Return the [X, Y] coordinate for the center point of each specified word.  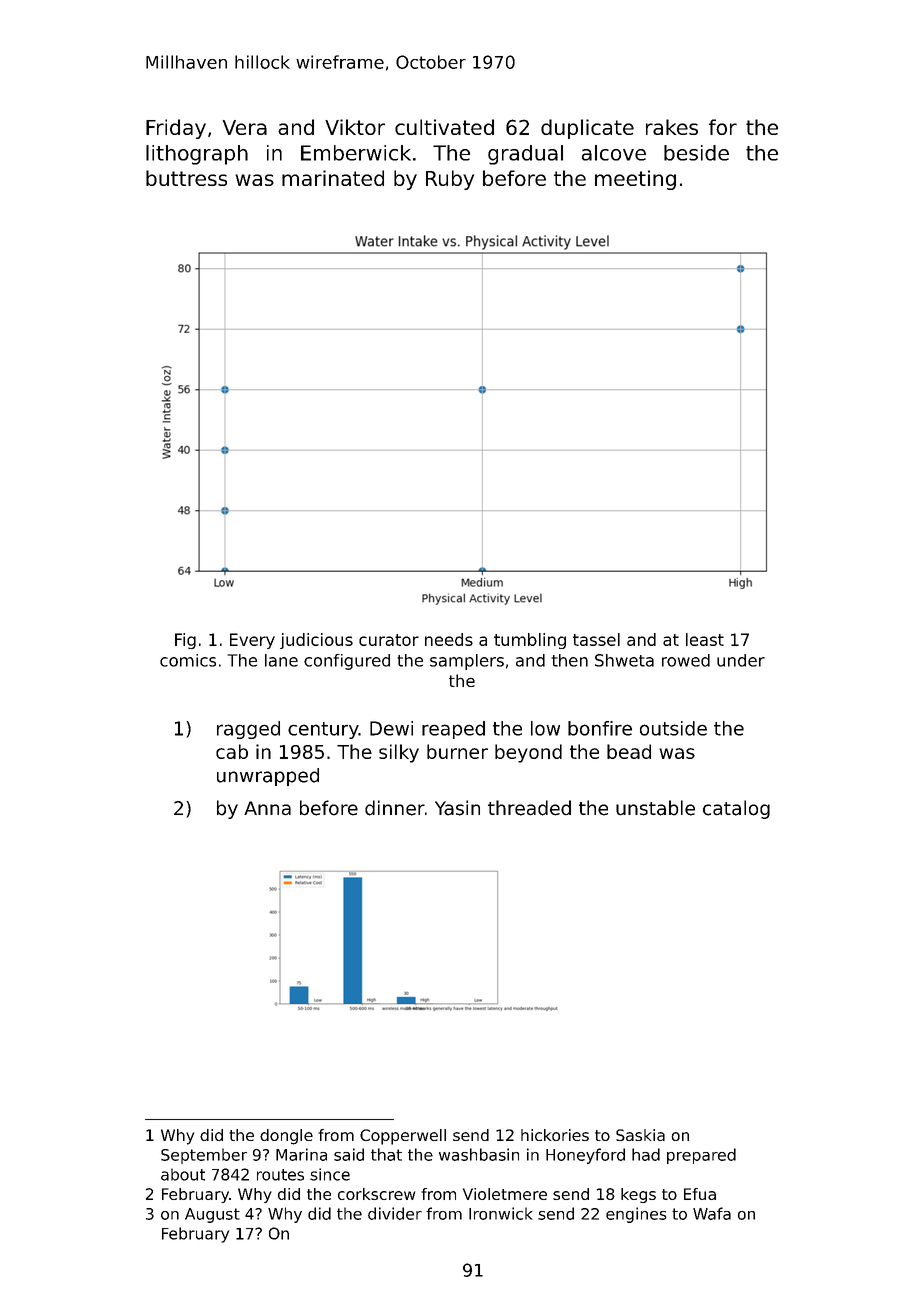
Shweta [624, 660]
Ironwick [500, 1213]
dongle [286, 1137]
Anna [267, 808]
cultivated [444, 127]
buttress [186, 178]
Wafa [712, 1213]
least [705, 639]
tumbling [530, 641]
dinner [395, 808]
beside [696, 153]
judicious [316, 641]
